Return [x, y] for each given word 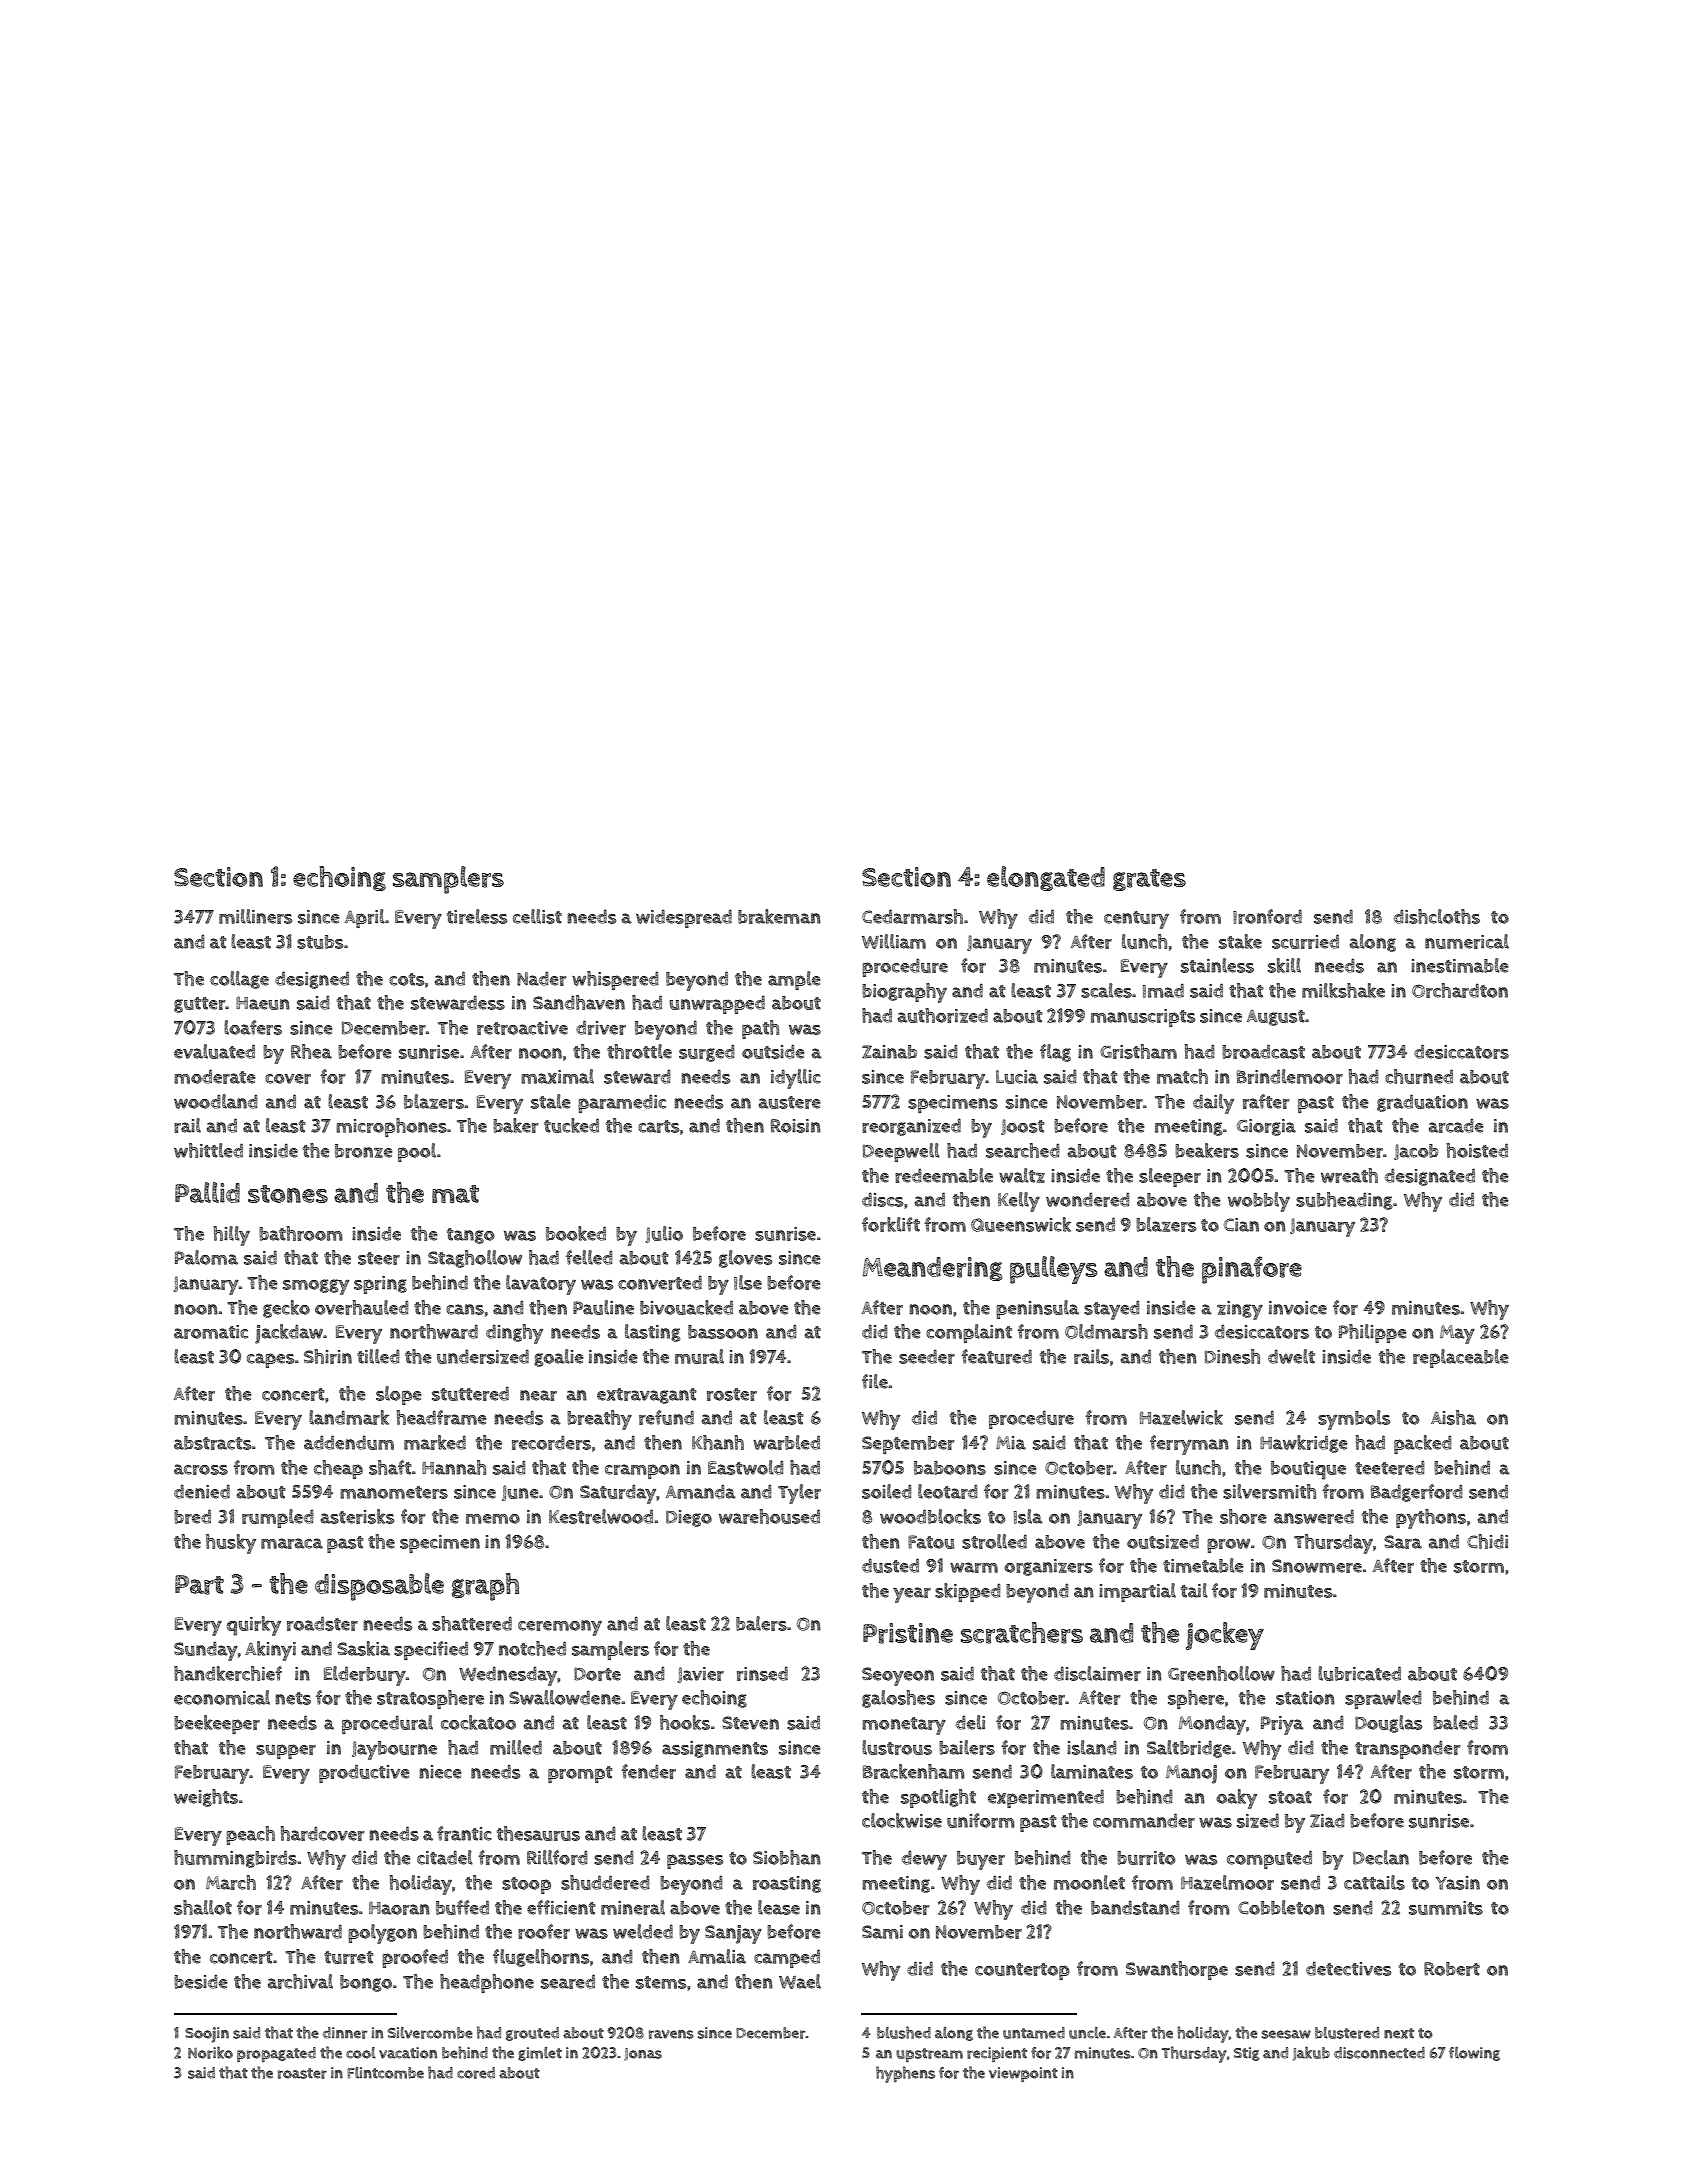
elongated [1046, 878]
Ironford [1267, 916]
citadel [445, 1857]
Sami [882, 1932]
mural [699, 1356]
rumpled [278, 1518]
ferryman [1189, 1445]
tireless [477, 916]
